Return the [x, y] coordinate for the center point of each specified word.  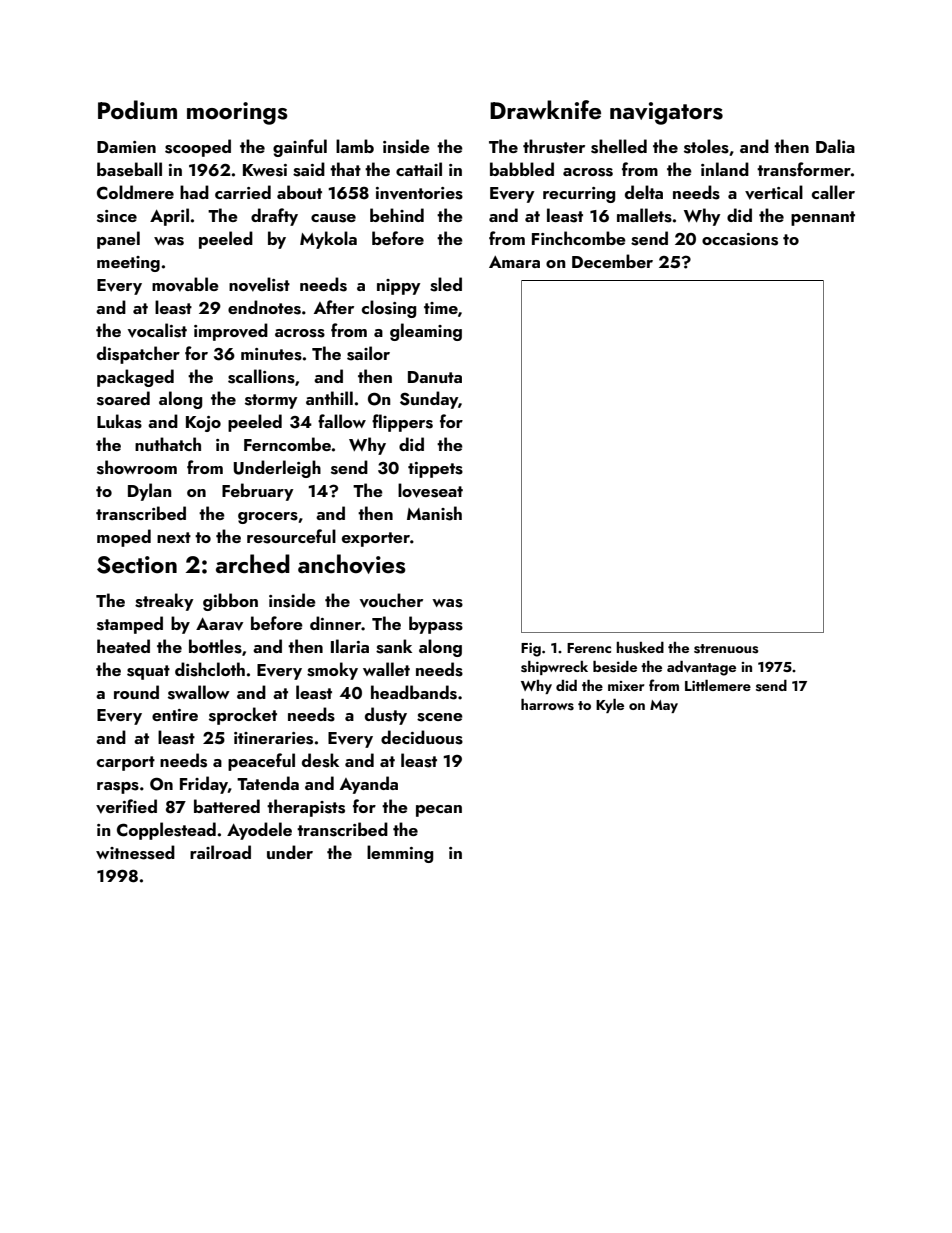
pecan [439, 811]
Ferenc [589, 648]
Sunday [429, 400]
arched [253, 563]
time [441, 308]
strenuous [726, 649]
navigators [666, 113]
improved [231, 332]
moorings [237, 113]
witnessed [135, 852]
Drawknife [545, 109]
